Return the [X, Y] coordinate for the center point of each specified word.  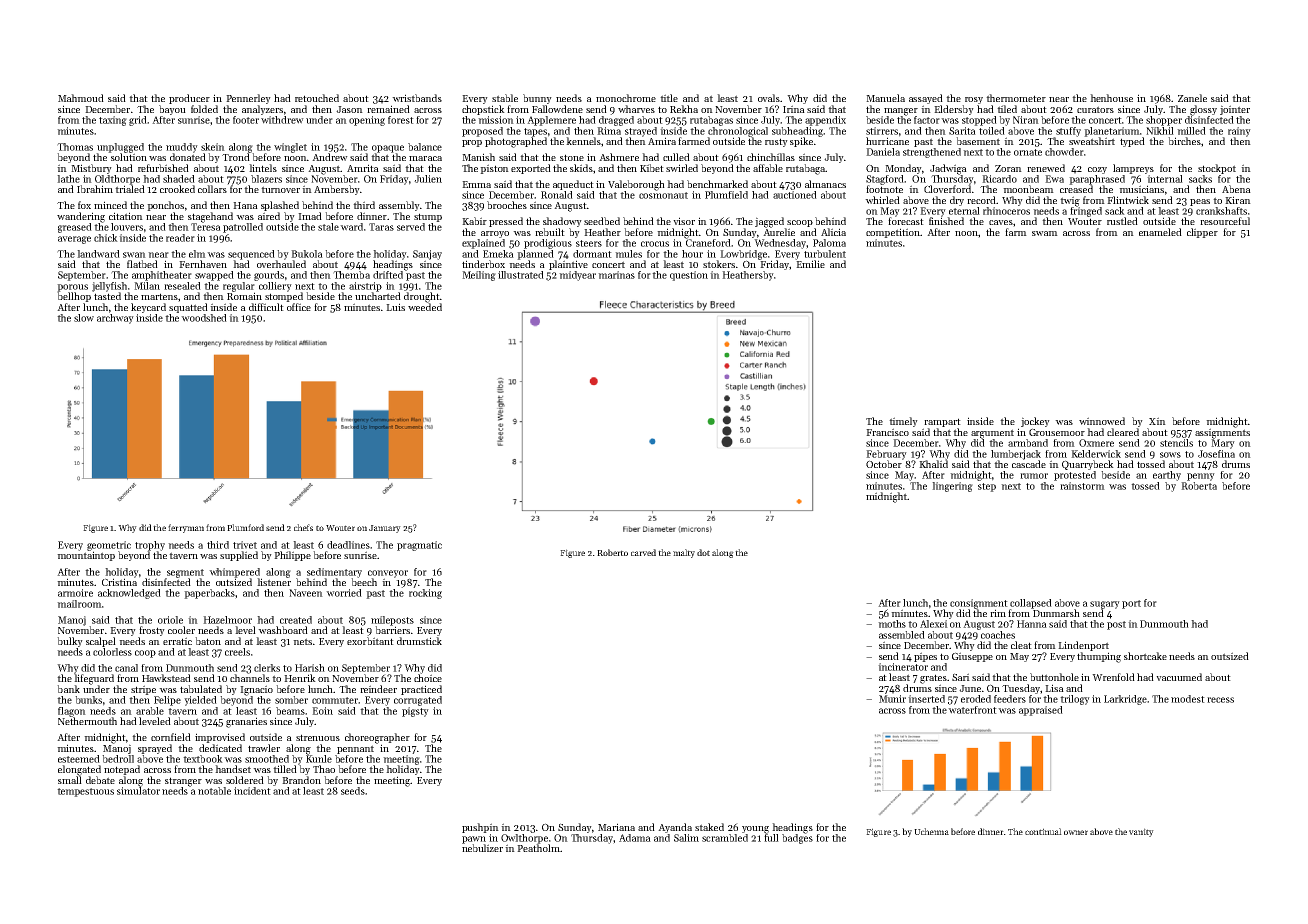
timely [903, 422]
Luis [395, 307]
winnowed [1102, 421]
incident [252, 791]
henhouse [1111, 98]
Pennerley [248, 99]
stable [505, 98]
